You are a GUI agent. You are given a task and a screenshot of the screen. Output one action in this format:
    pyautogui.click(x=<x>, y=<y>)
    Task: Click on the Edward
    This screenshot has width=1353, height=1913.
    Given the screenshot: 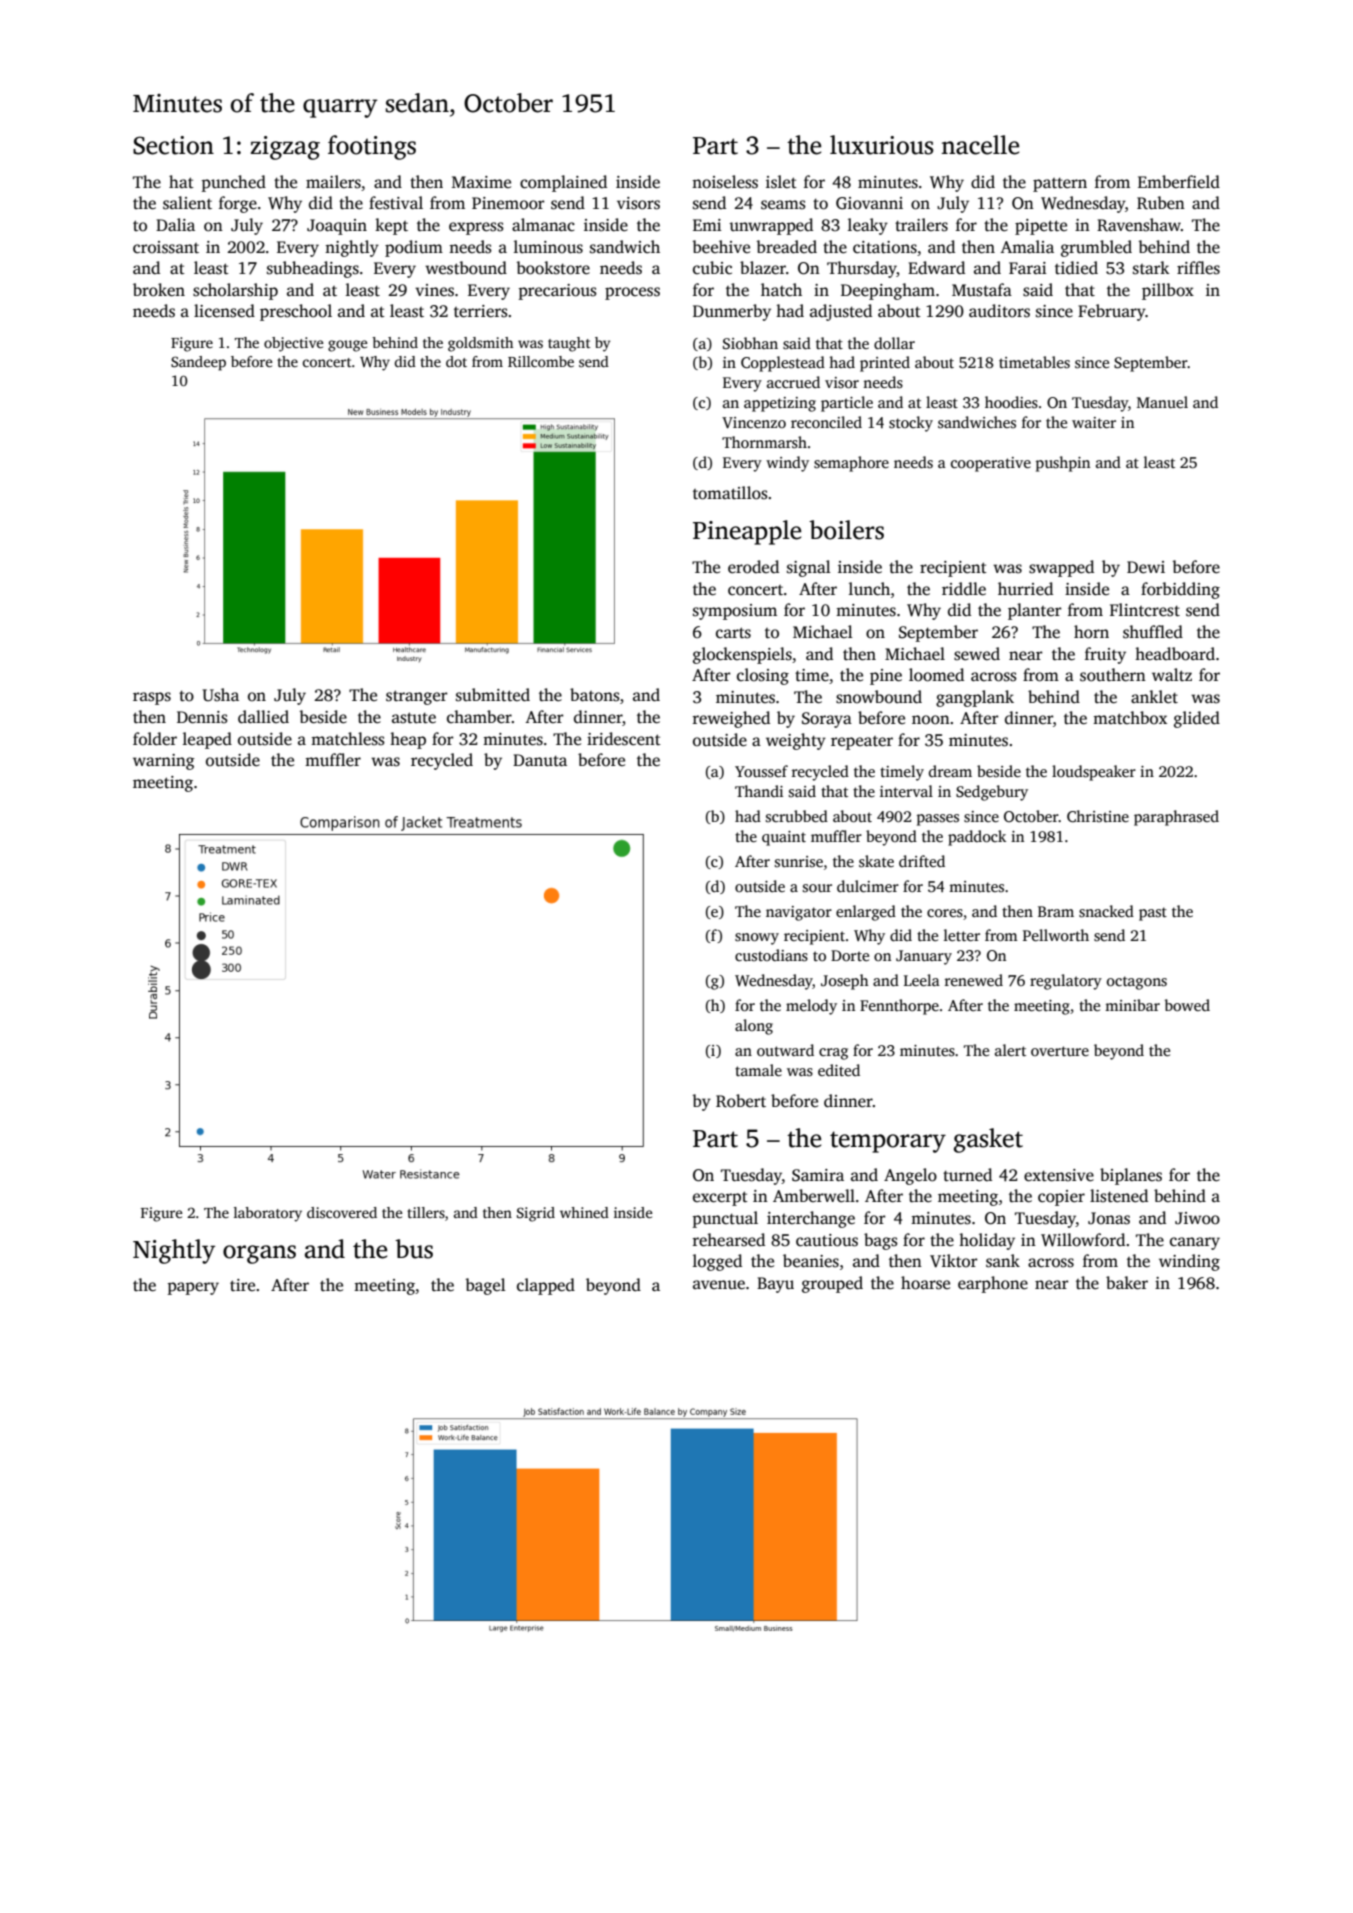 What is the action you would take?
    pyautogui.click(x=936, y=267)
